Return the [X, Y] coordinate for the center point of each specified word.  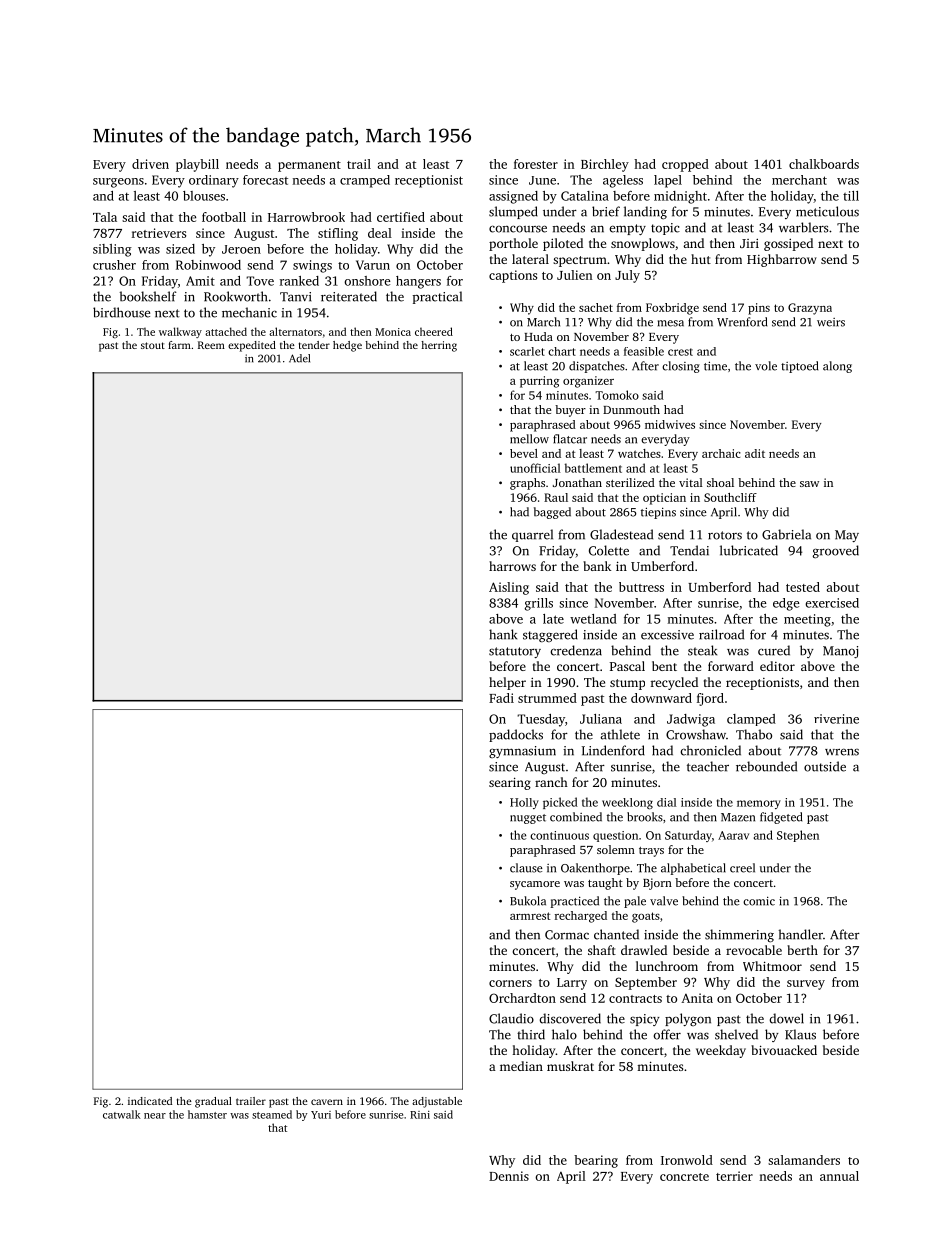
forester [536, 164]
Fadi [501, 698]
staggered [550, 635]
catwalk [122, 1114]
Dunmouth [631, 409]
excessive [667, 635]
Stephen [798, 836]
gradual [213, 1102]
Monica [393, 332]
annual [839, 1176]
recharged [581, 917]
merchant [799, 180]
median [521, 1066]
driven [150, 164]
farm [179, 345]
